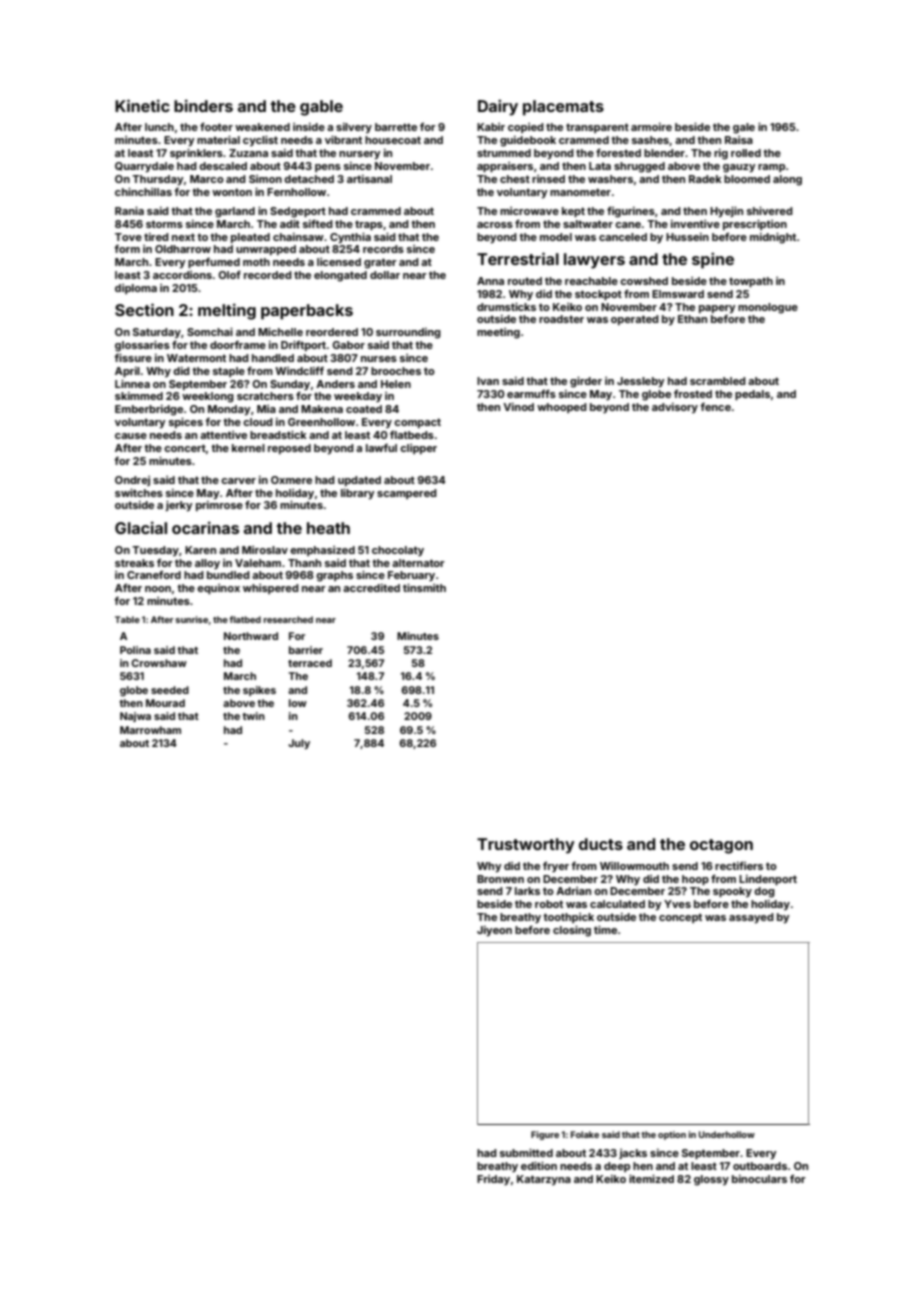 The height and width of the screenshot is (1308, 924). Describe the element at coordinates (493, 1180) in the screenshot. I see `Friday` at that location.
